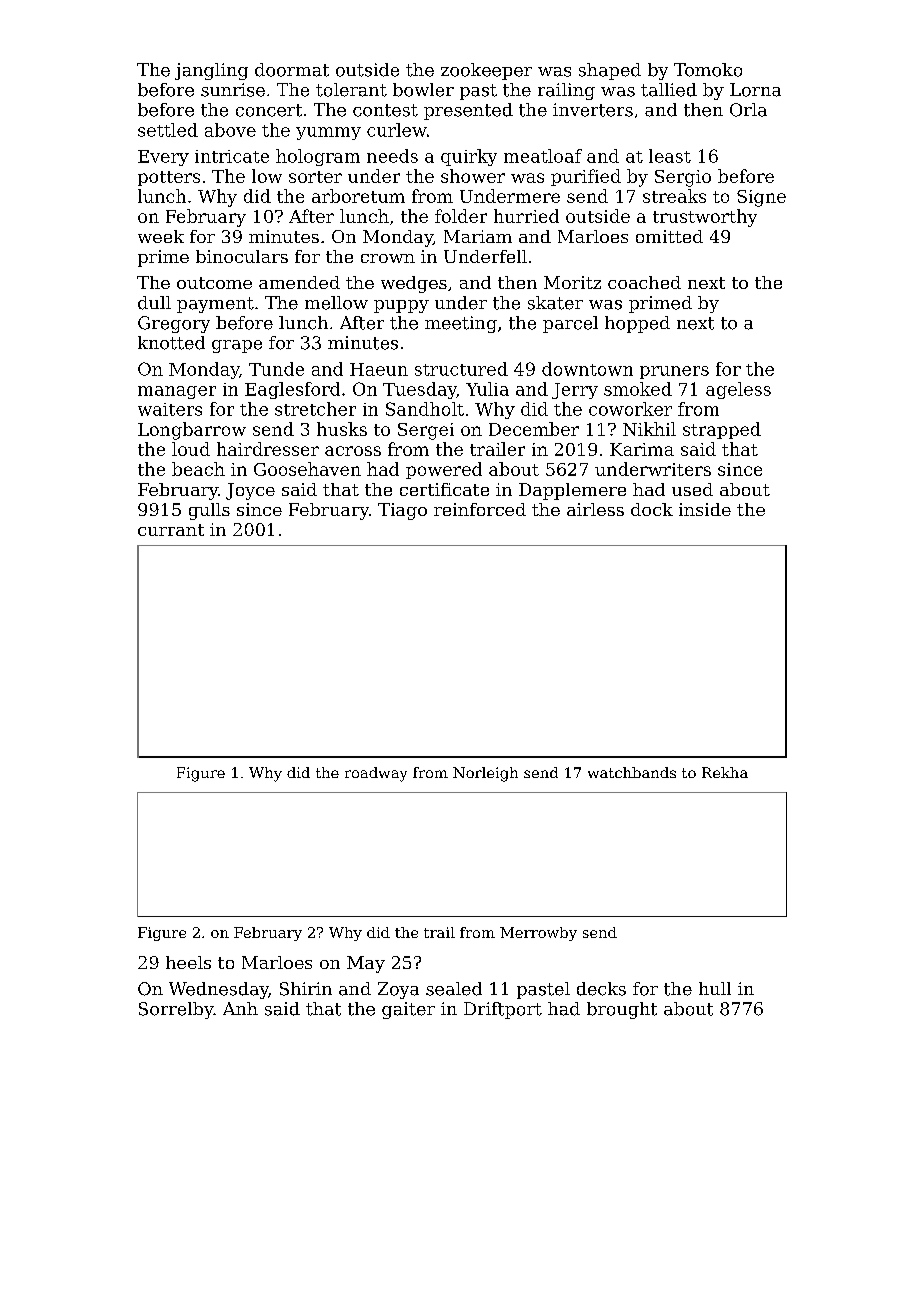  I want to click on Mariam, so click(478, 236).
